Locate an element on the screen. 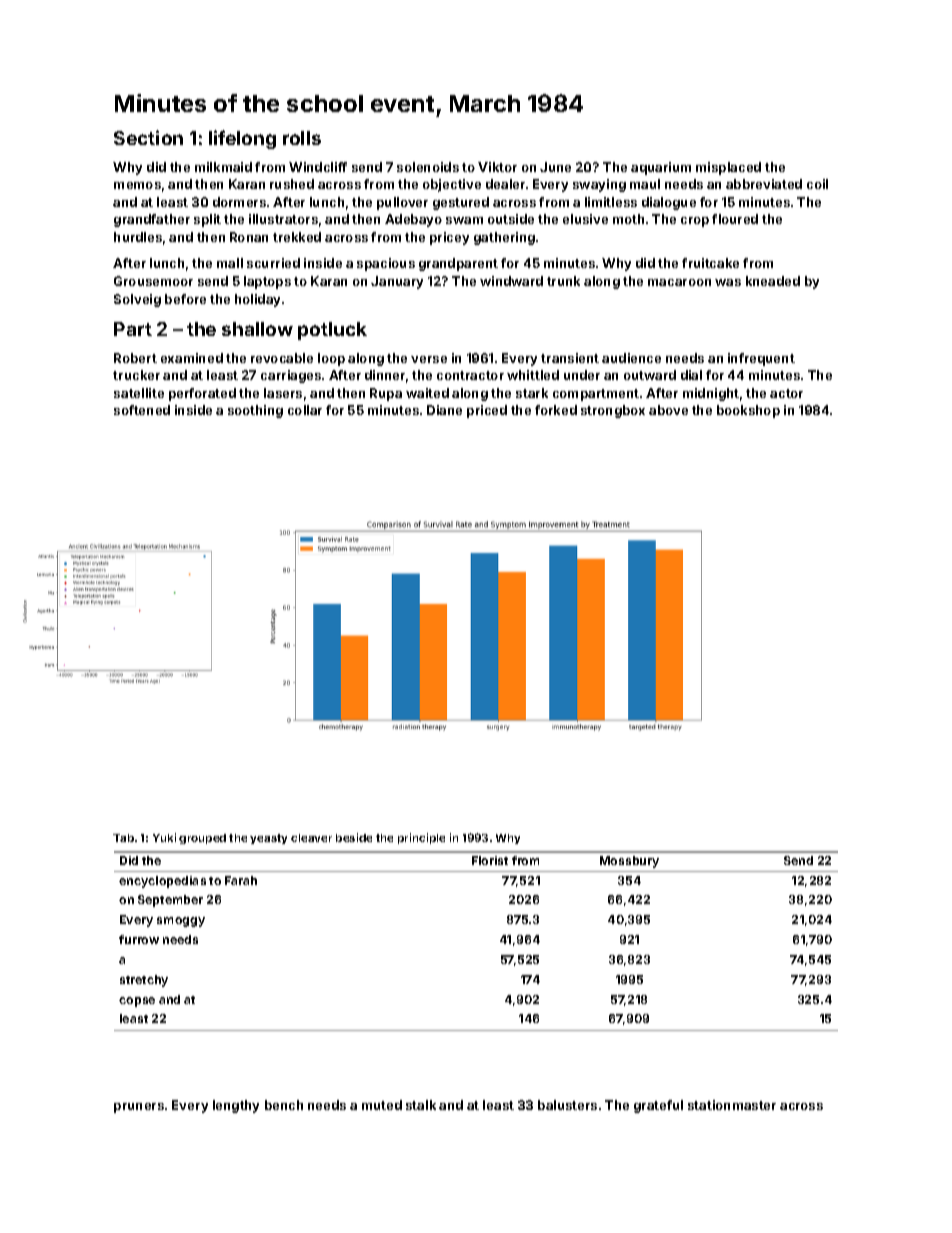  principle is located at coordinates (421, 838).
